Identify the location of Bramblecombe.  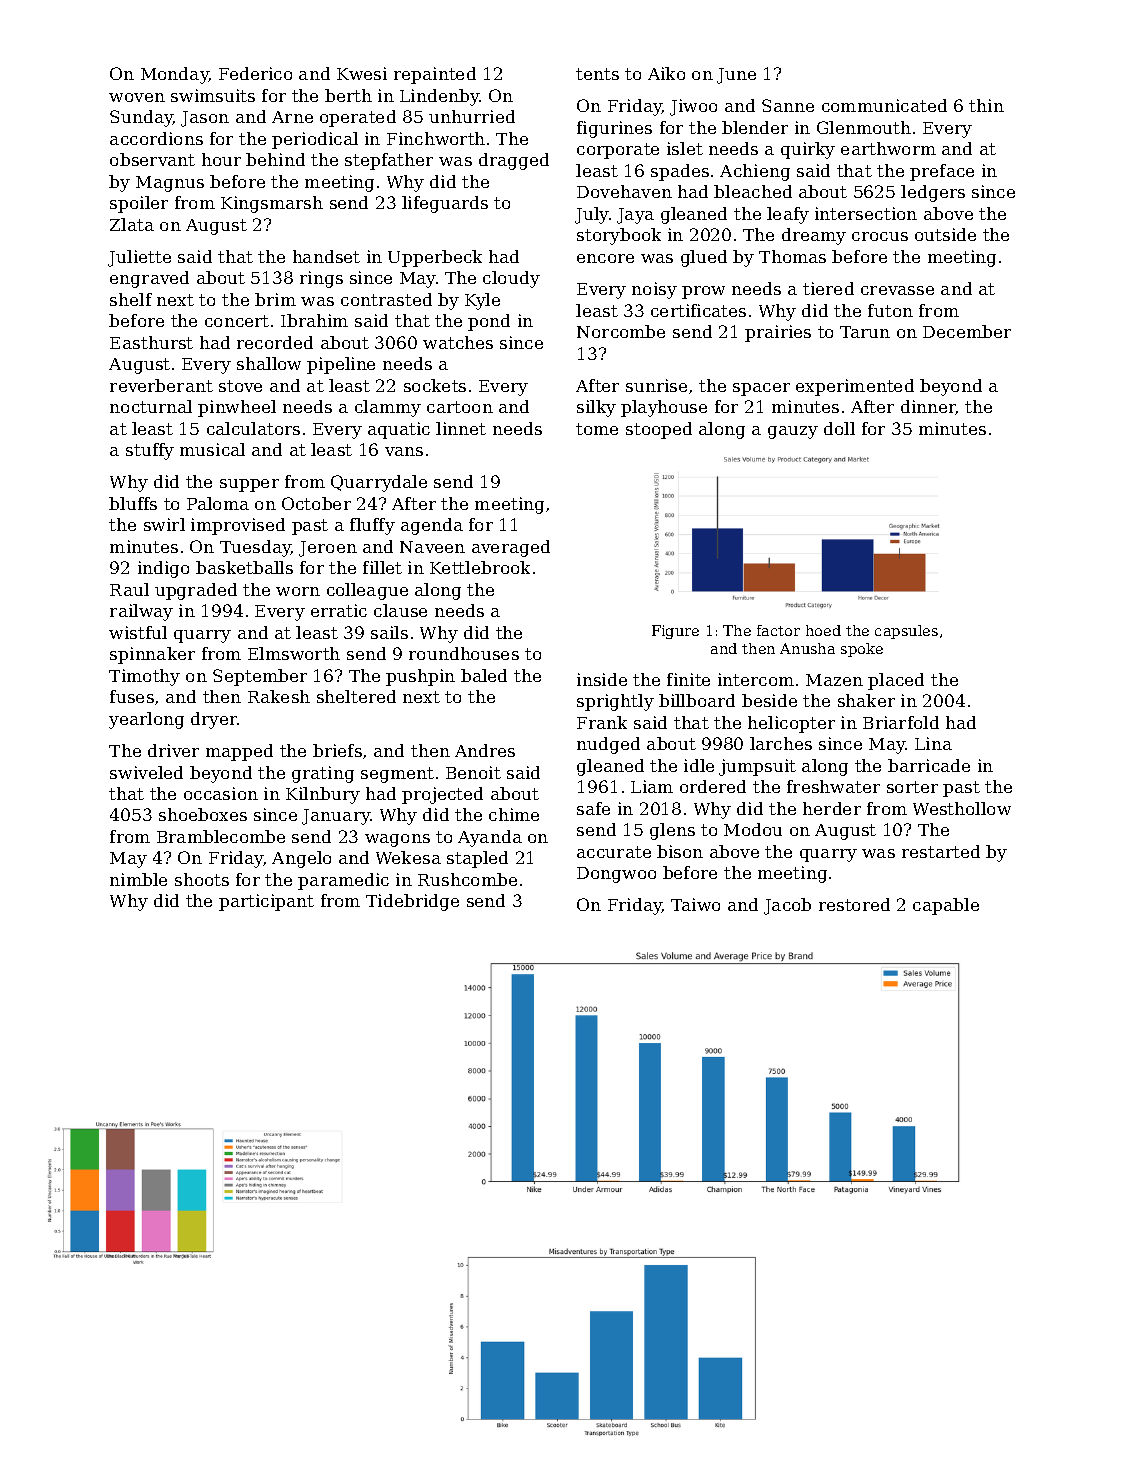
(221, 836).
